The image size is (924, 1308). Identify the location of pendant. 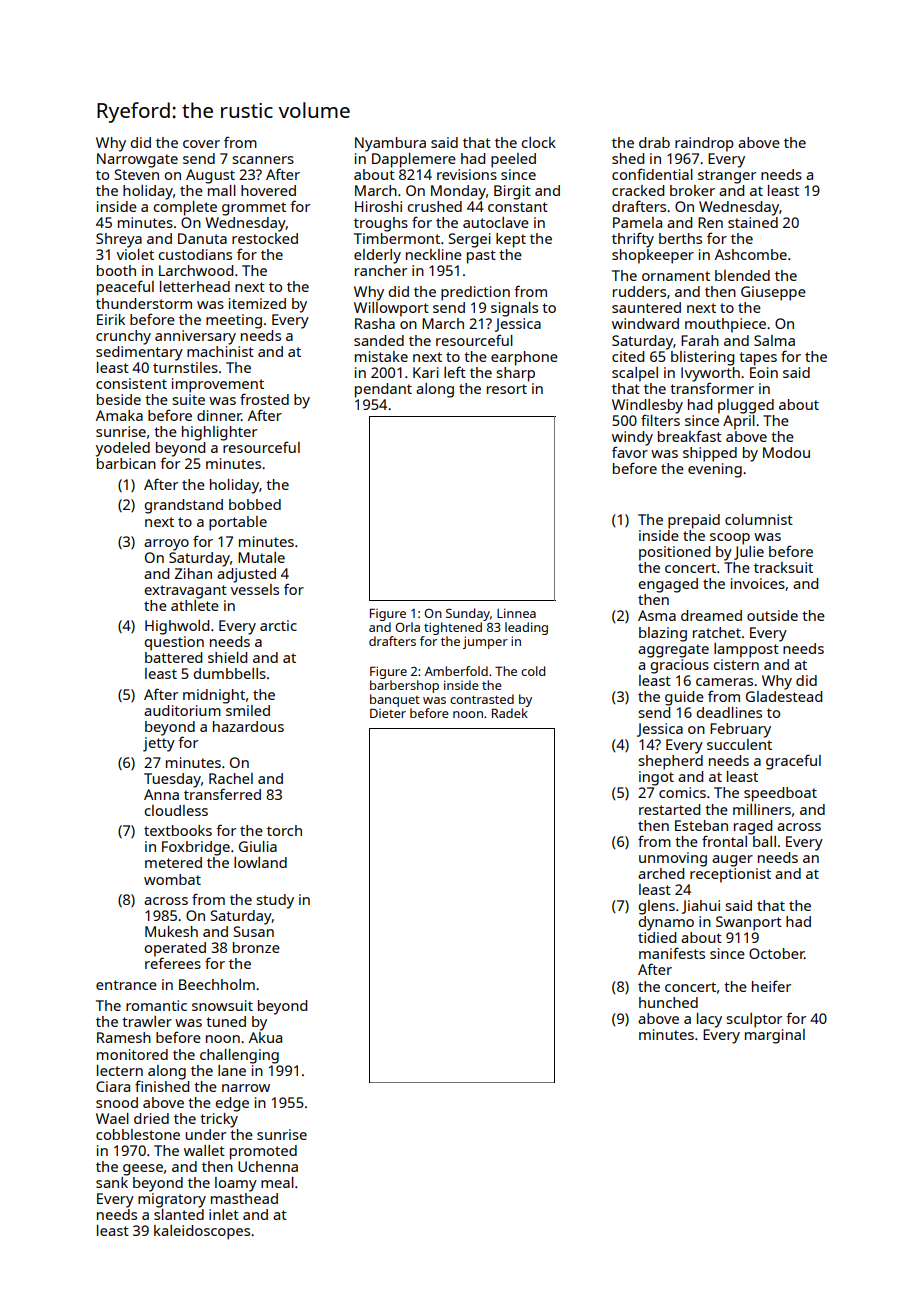
(383, 390).
